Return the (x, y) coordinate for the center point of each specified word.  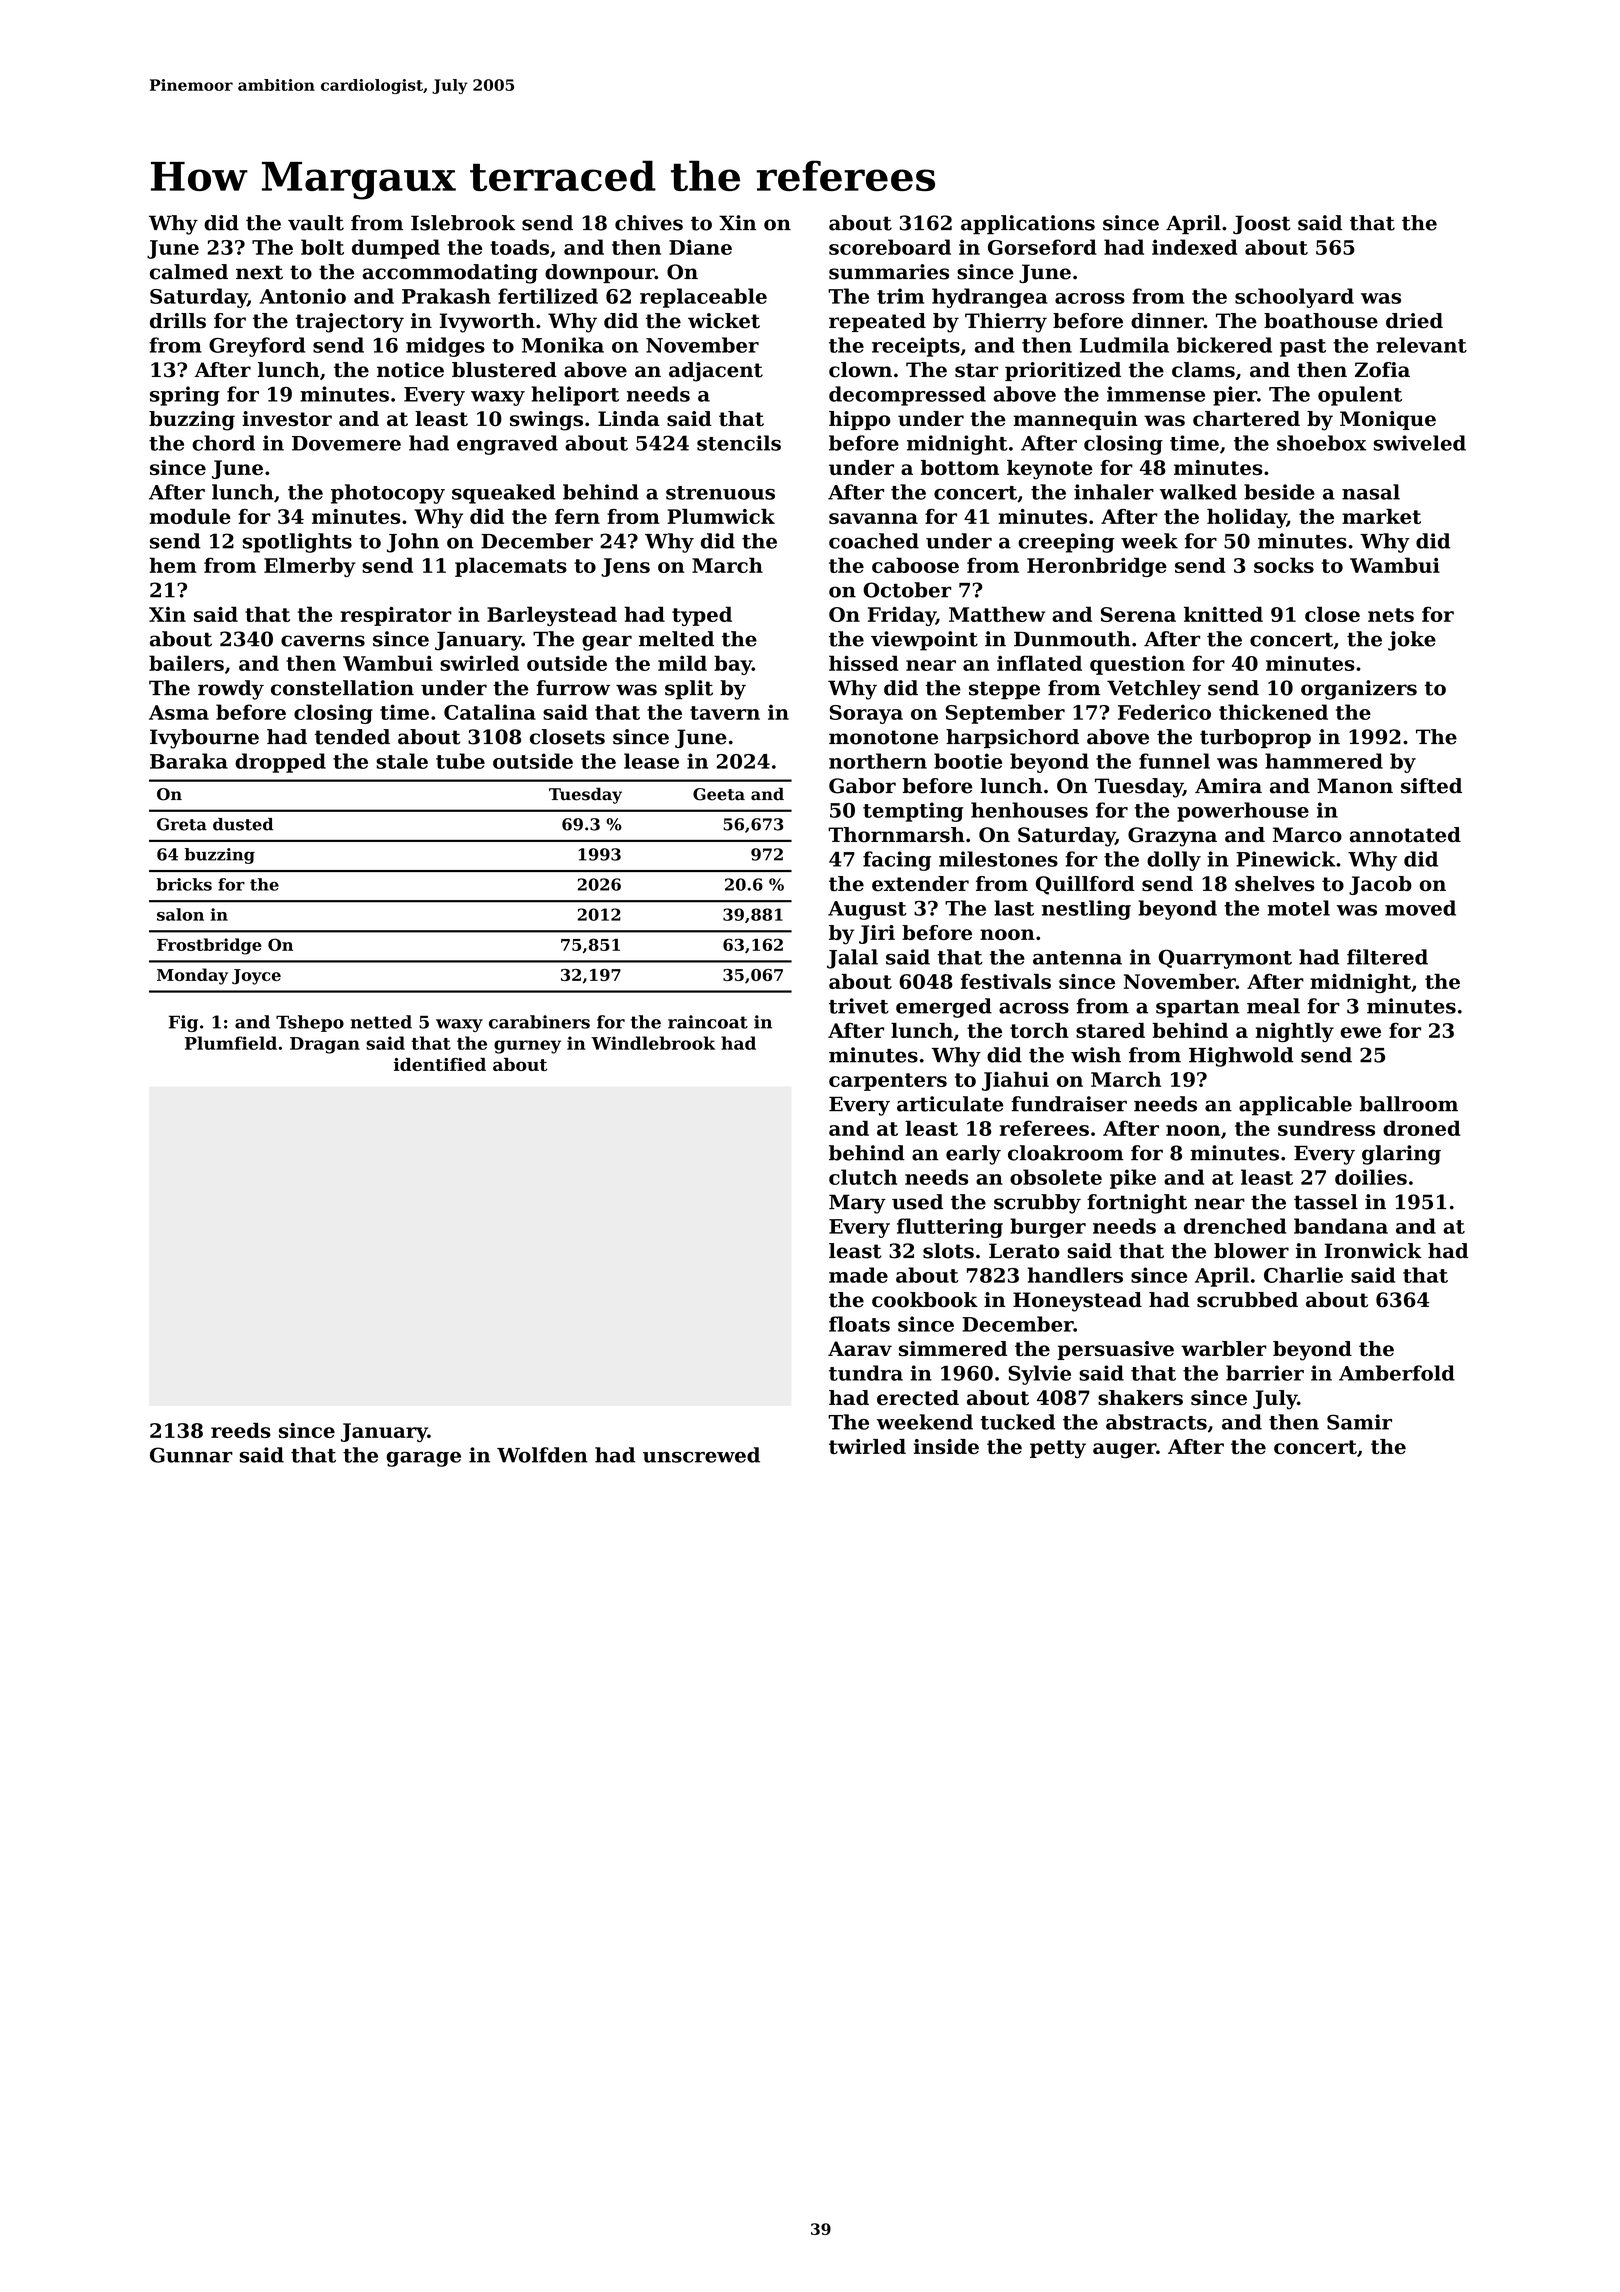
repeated (877, 322)
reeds (241, 1430)
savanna (873, 518)
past (1303, 348)
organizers (1359, 690)
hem (173, 565)
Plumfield (231, 1043)
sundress (1326, 1128)
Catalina (490, 712)
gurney (527, 1047)
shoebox (1321, 443)
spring (185, 396)
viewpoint (924, 641)
